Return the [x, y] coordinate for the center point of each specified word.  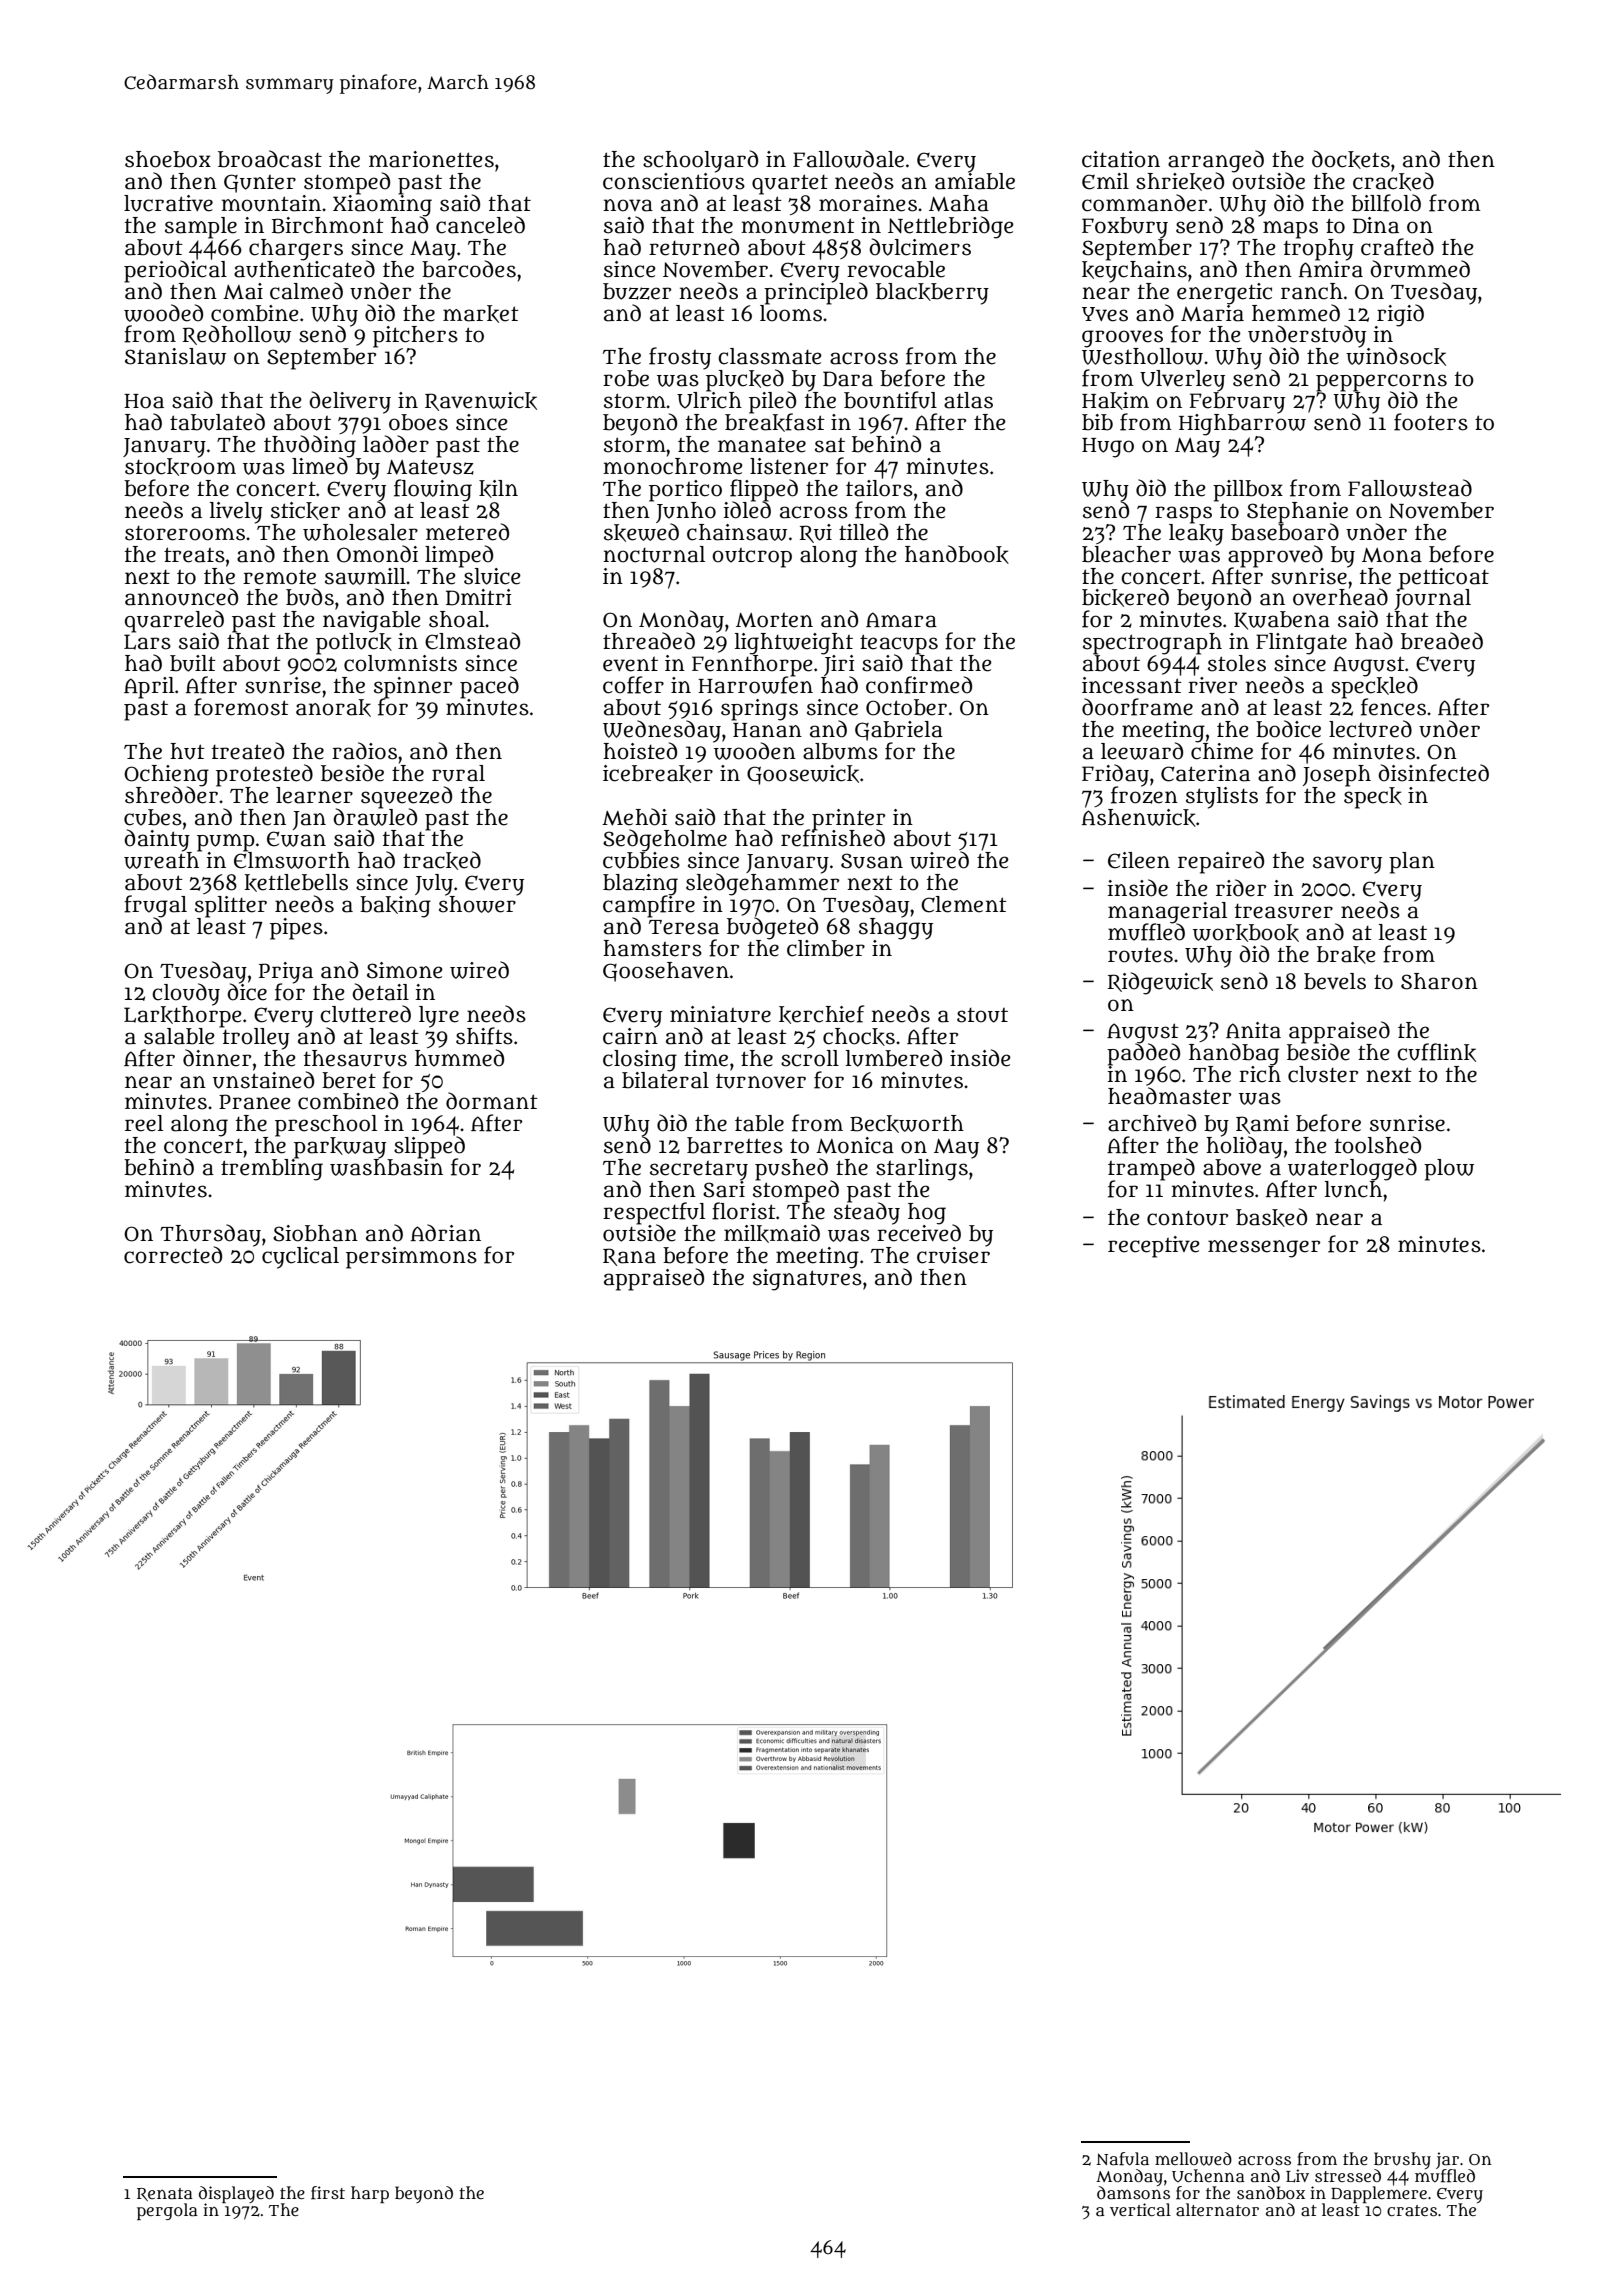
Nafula [1123, 2159]
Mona [1392, 555]
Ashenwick [1139, 818]
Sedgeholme [665, 840]
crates [1412, 2210]
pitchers [415, 337]
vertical [1140, 2209]
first [328, 2193]
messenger [1264, 1249]
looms [791, 313]
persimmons [411, 1258]
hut [187, 751]
